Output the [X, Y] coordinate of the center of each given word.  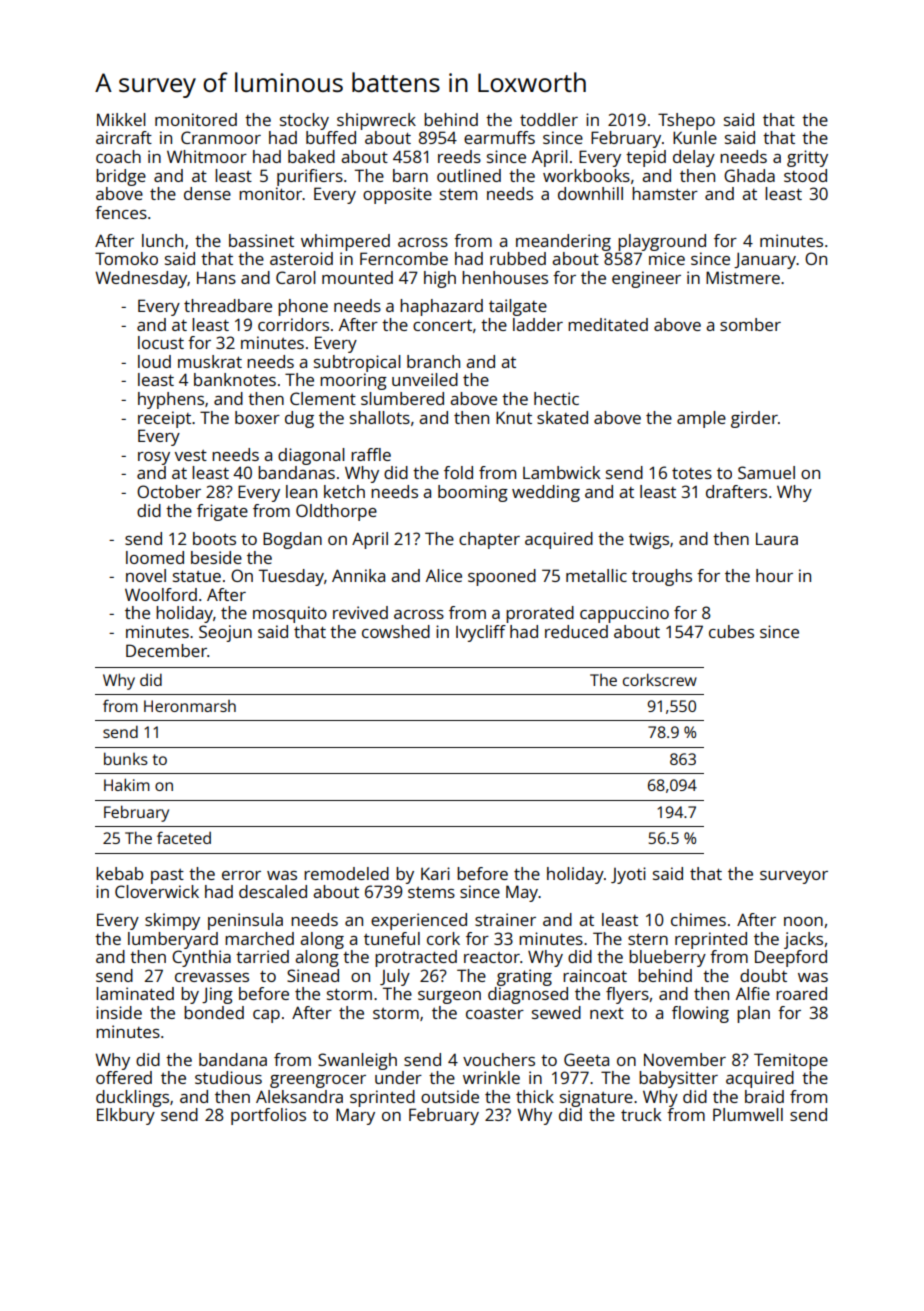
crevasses [212, 977]
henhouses [505, 277]
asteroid [301, 258]
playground [662, 242]
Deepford [791, 958]
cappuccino [624, 614]
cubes [731, 631]
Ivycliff [481, 633]
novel [146, 575]
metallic [596, 575]
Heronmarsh [190, 706]
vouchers [499, 1059]
